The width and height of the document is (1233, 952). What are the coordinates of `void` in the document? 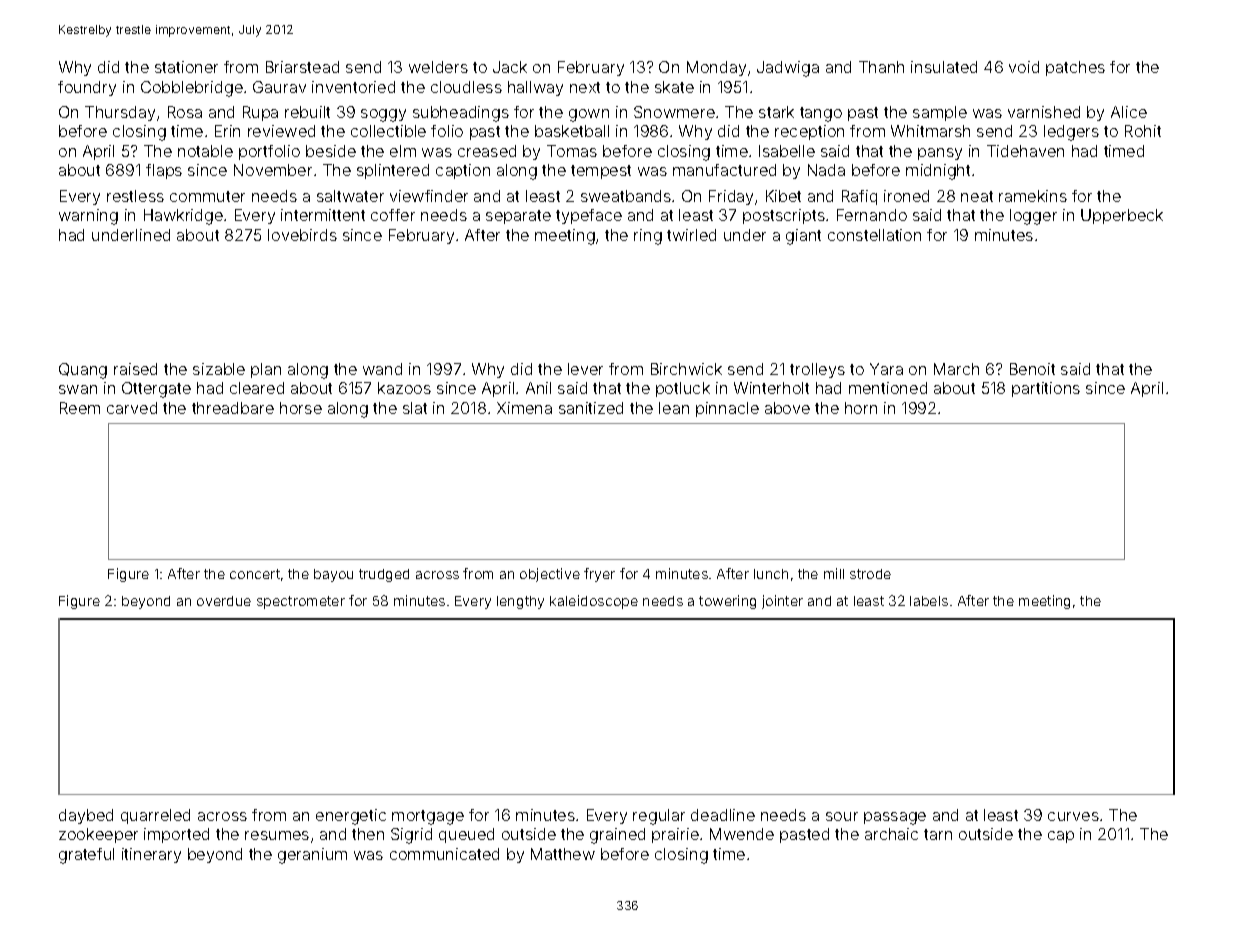 It's located at (1024, 67).
